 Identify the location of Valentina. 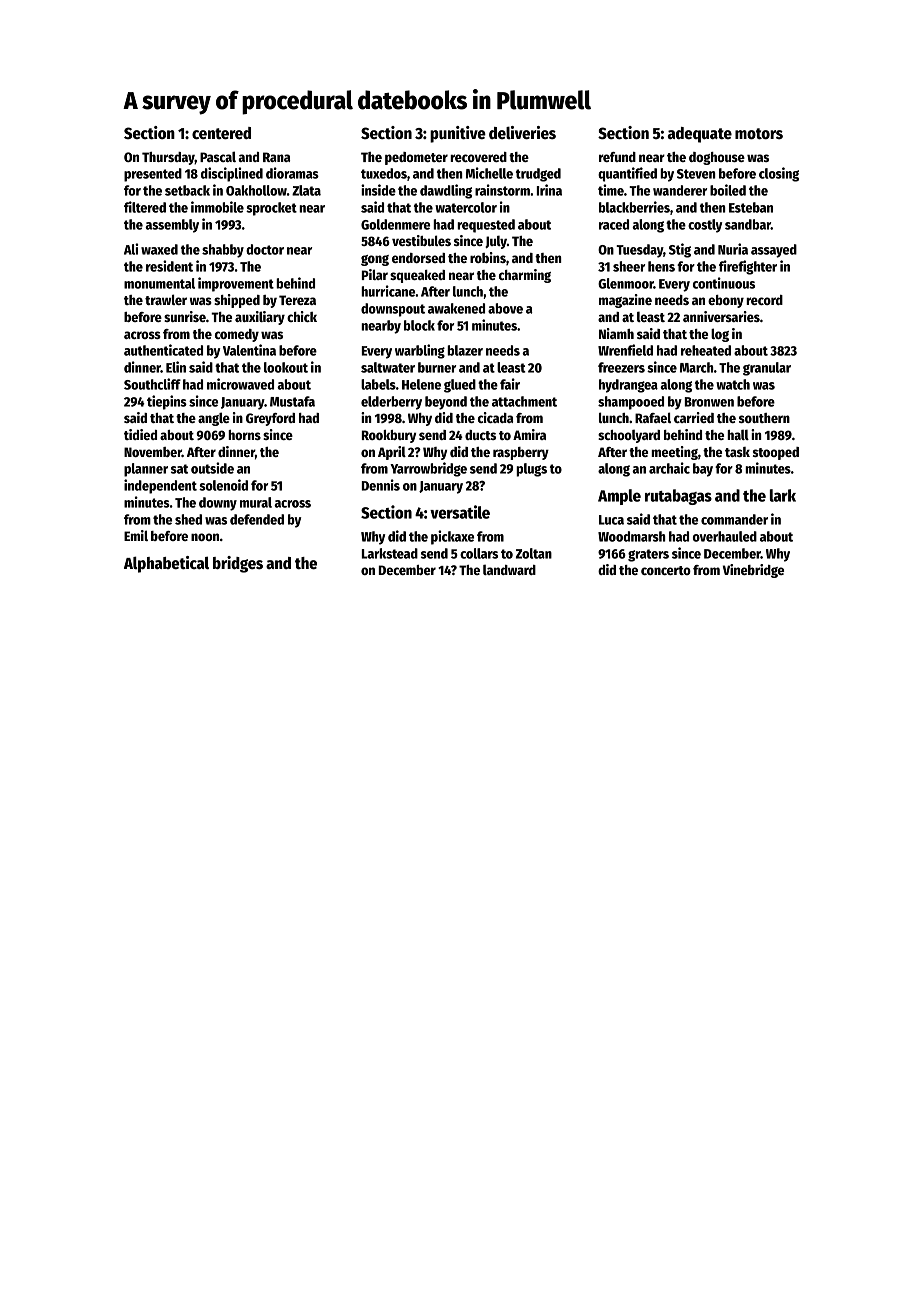
(249, 350).
